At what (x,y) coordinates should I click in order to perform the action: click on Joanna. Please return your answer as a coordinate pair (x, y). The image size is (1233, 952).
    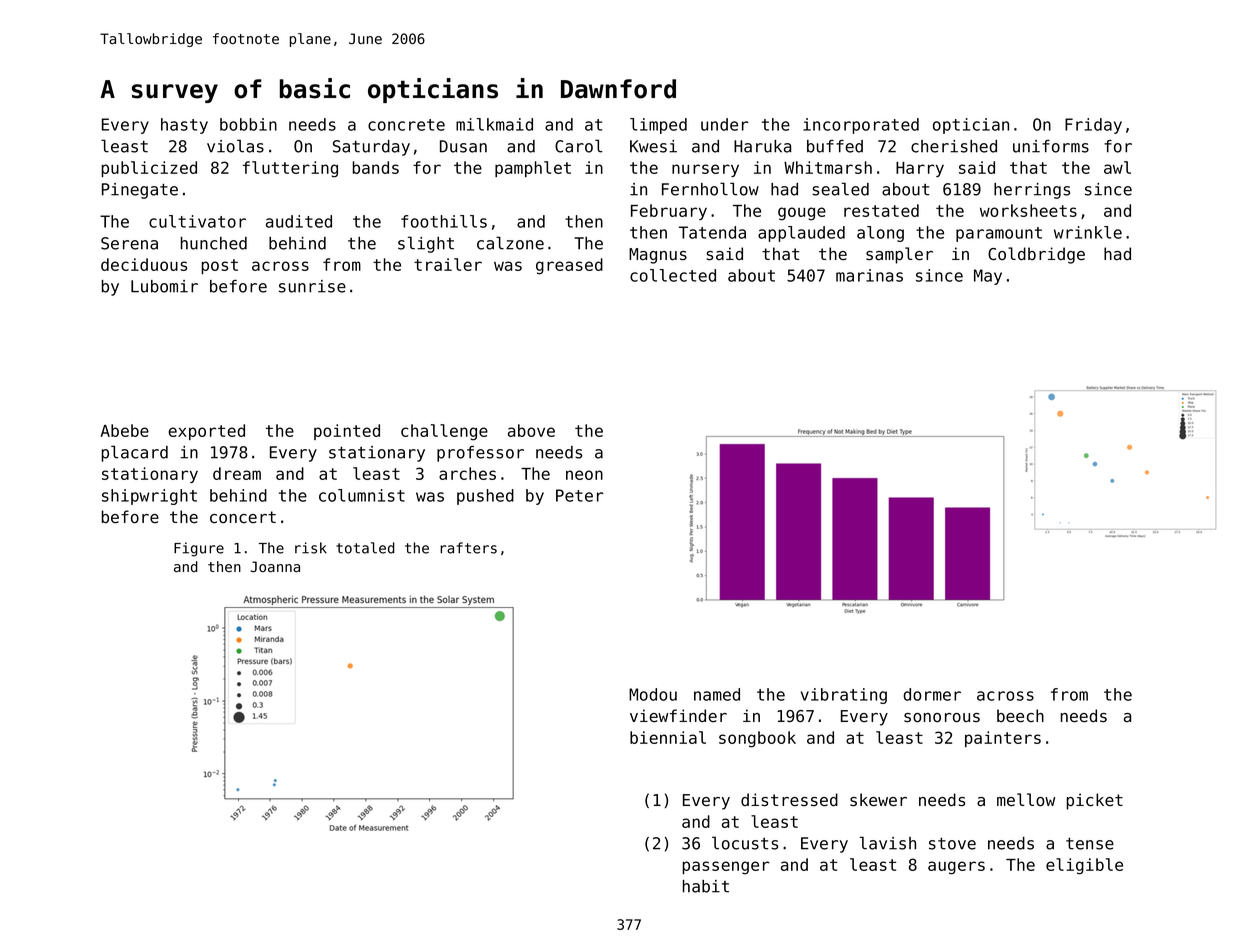
    Looking at the image, I should click on (275, 567).
